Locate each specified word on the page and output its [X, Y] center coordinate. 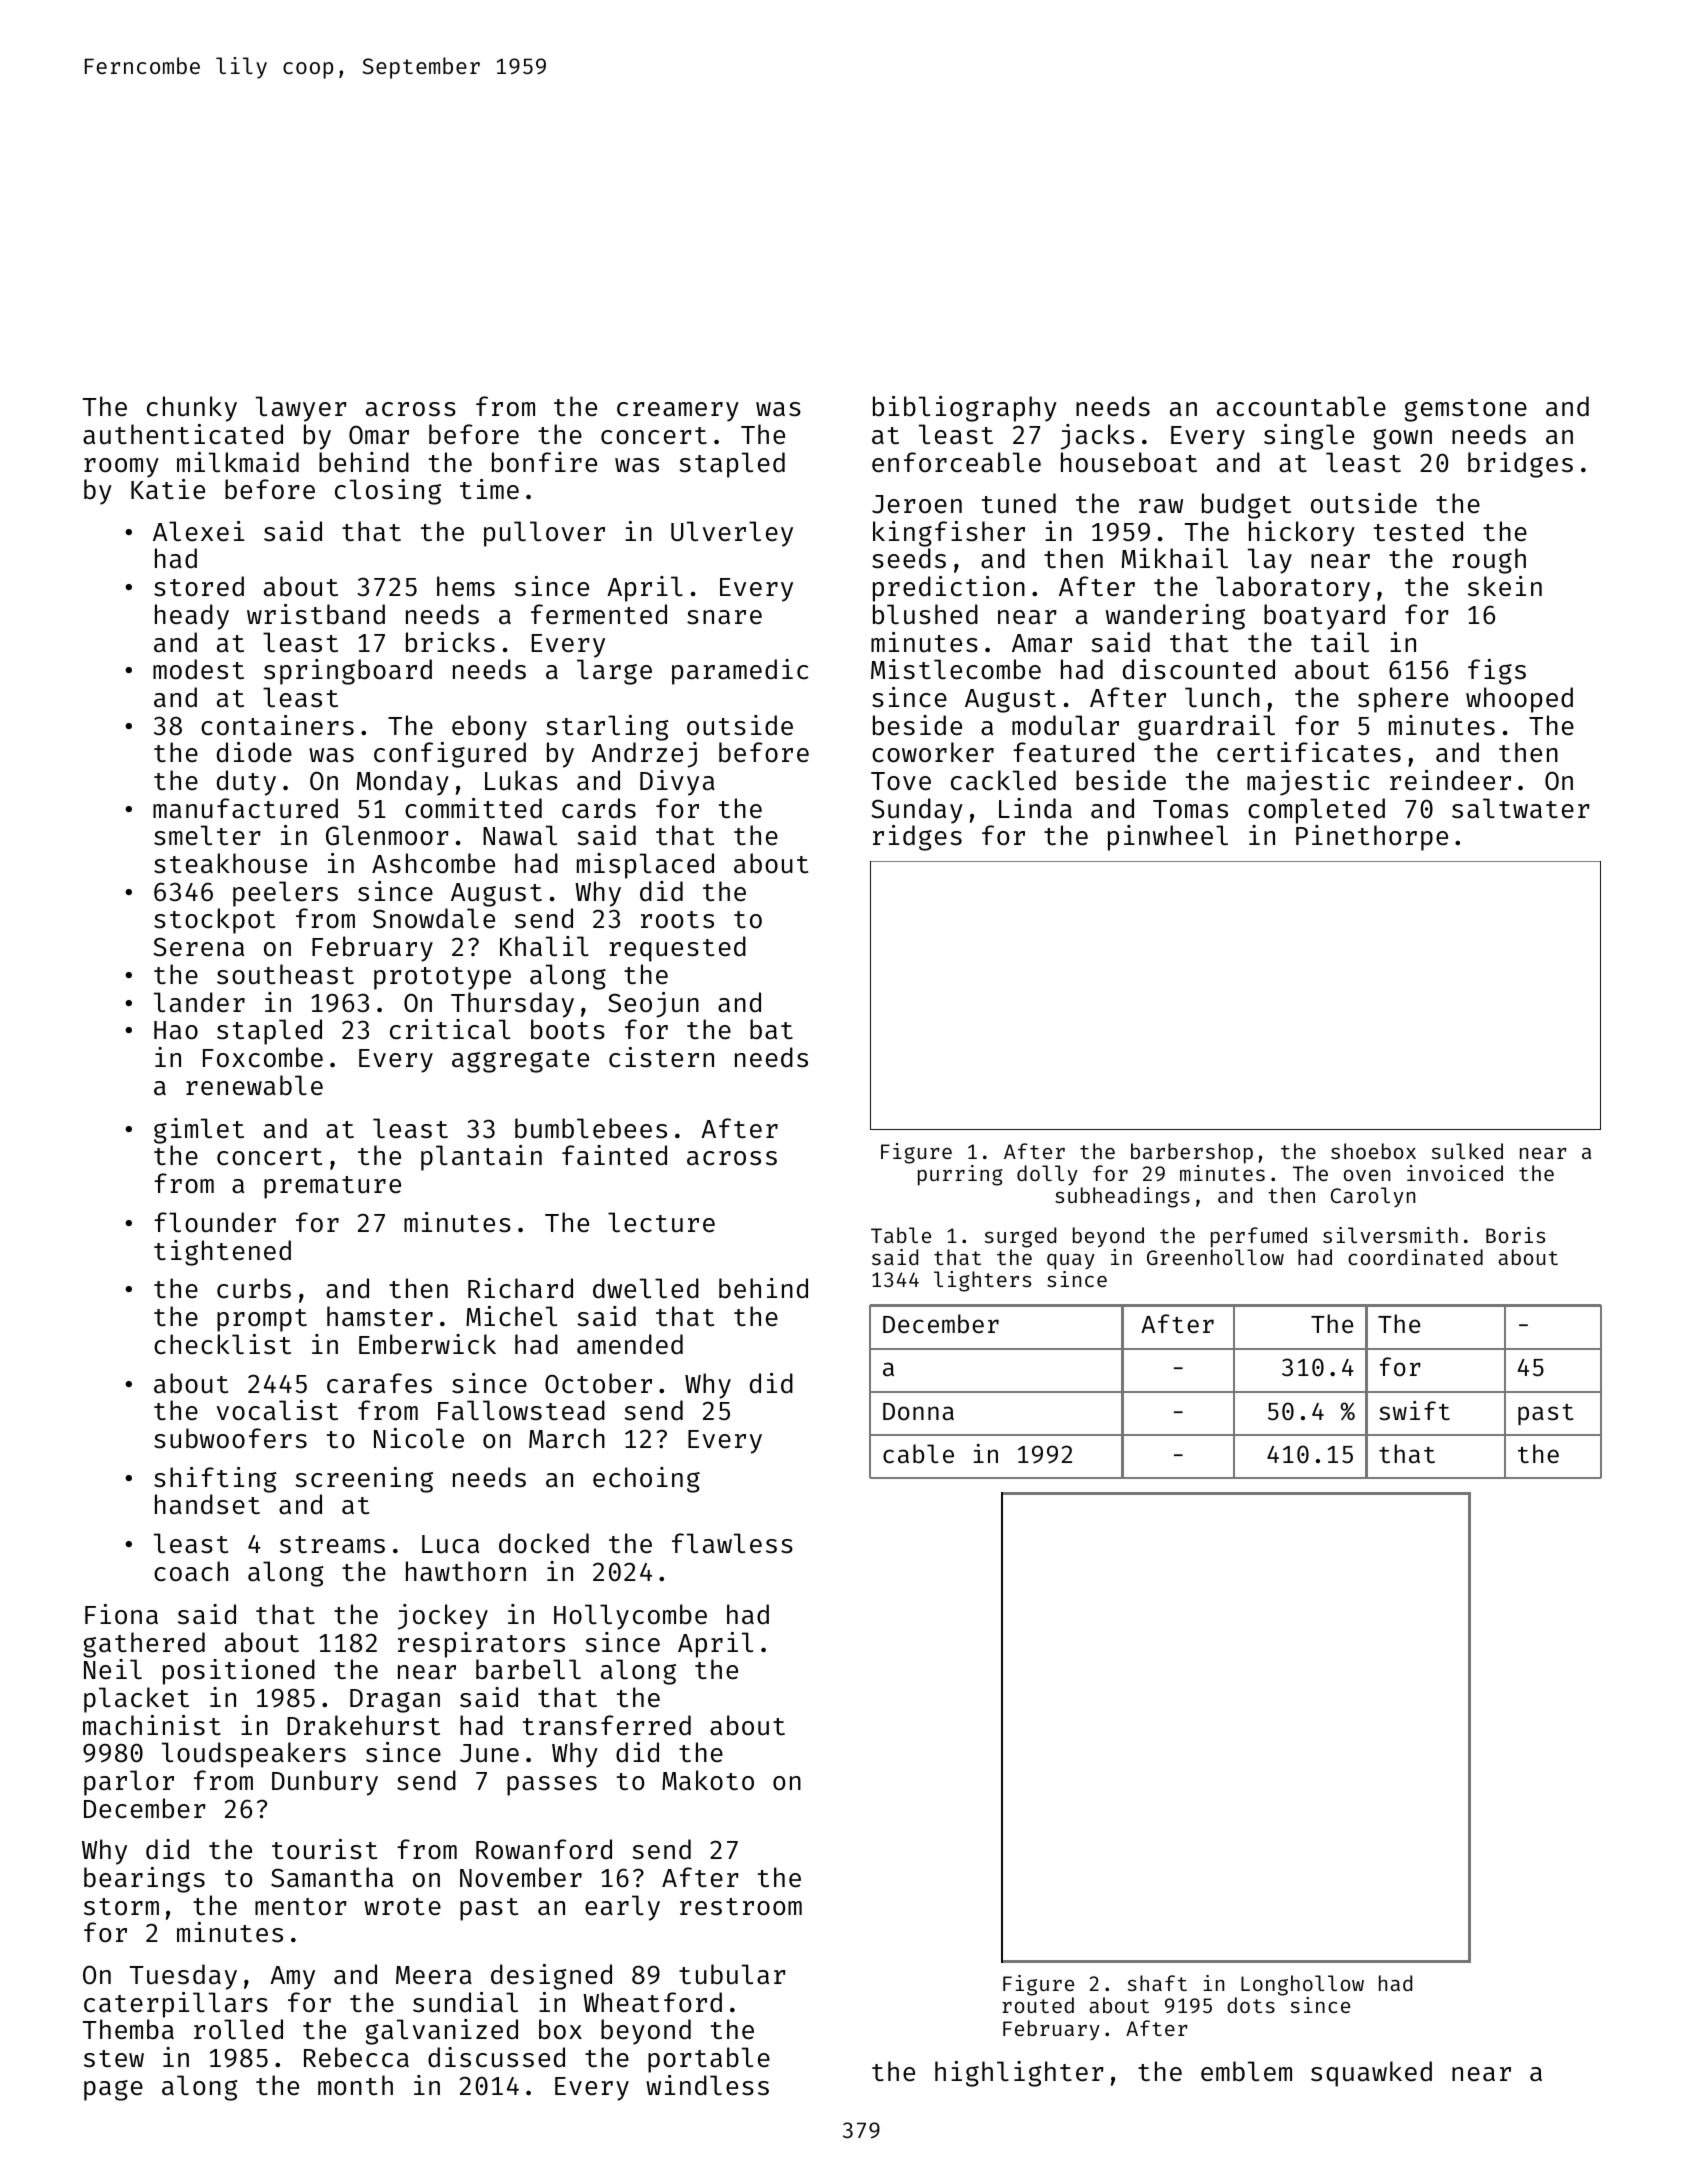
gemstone [1466, 410]
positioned [239, 1672]
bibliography [965, 409]
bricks [450, 642]
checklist [222, 1344]
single [1309, 437]
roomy [121, 468]
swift [1414, 1411]
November [521, 1877]
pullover [544, 534]
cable [918, 1454]
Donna [918, 1412]
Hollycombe [630, 1617]
